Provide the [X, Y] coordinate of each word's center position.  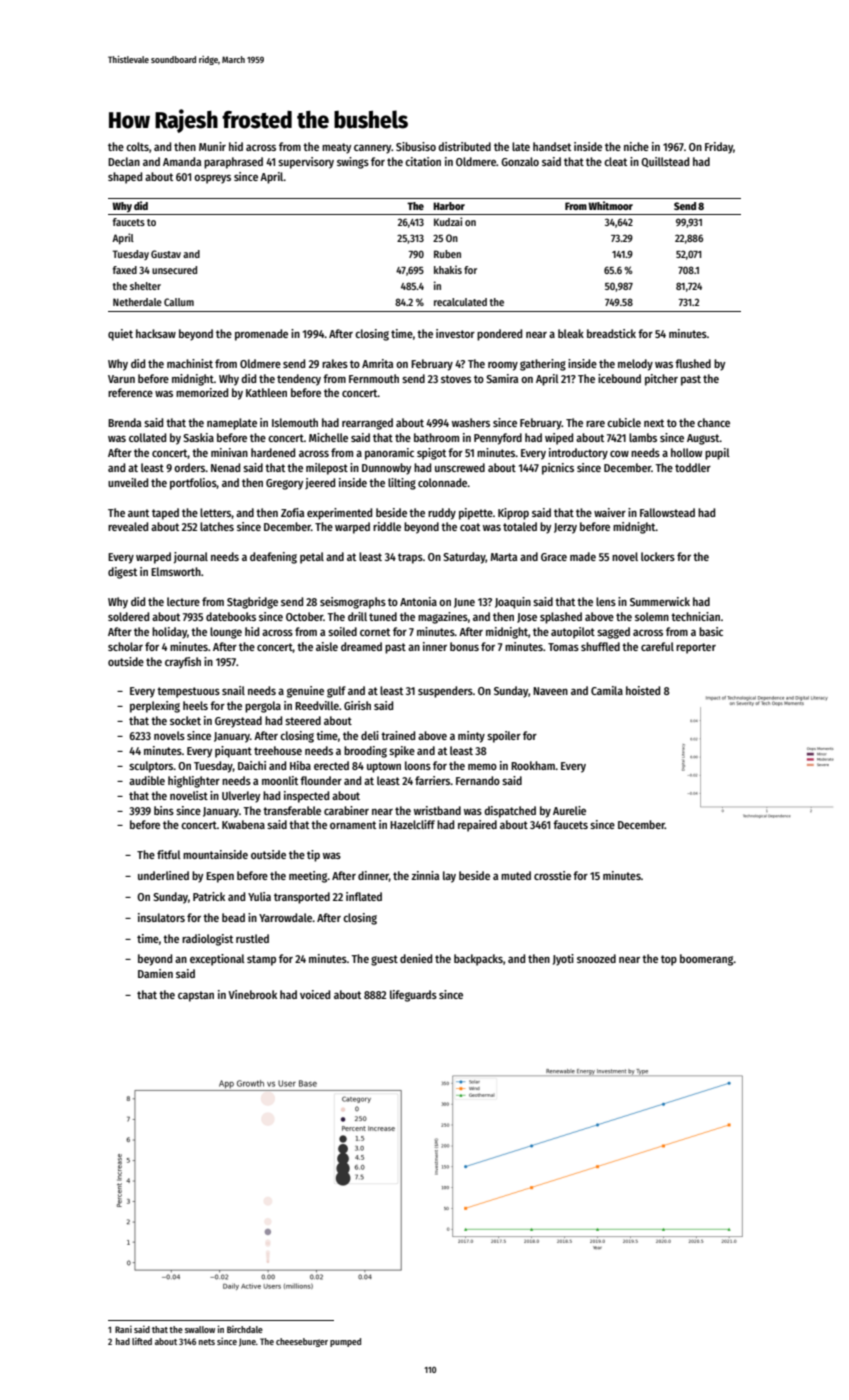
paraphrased [233, 163]
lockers [658, 556]
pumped [345, 1342]
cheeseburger [302, 1342]
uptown [384, 767]
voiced [315, 994]
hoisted [643, 690]
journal [191, 558]
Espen [220, 877]
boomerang [707, 960]
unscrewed [460, 467]
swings [353, 163]
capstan [196, 996]
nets [207, 1342]
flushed [693, 363]
